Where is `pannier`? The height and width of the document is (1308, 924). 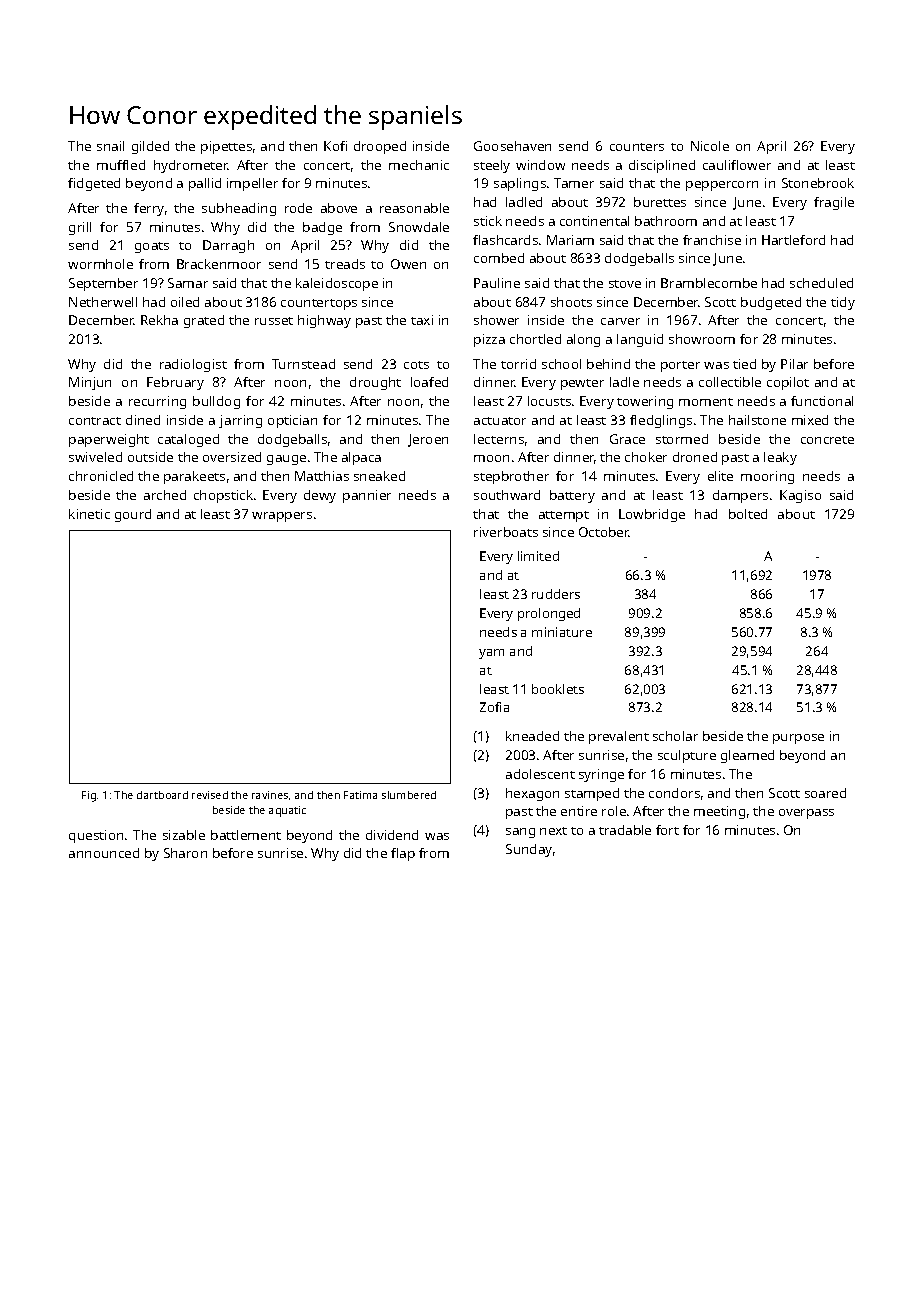
pannier is located at coordinates (367, 496).
